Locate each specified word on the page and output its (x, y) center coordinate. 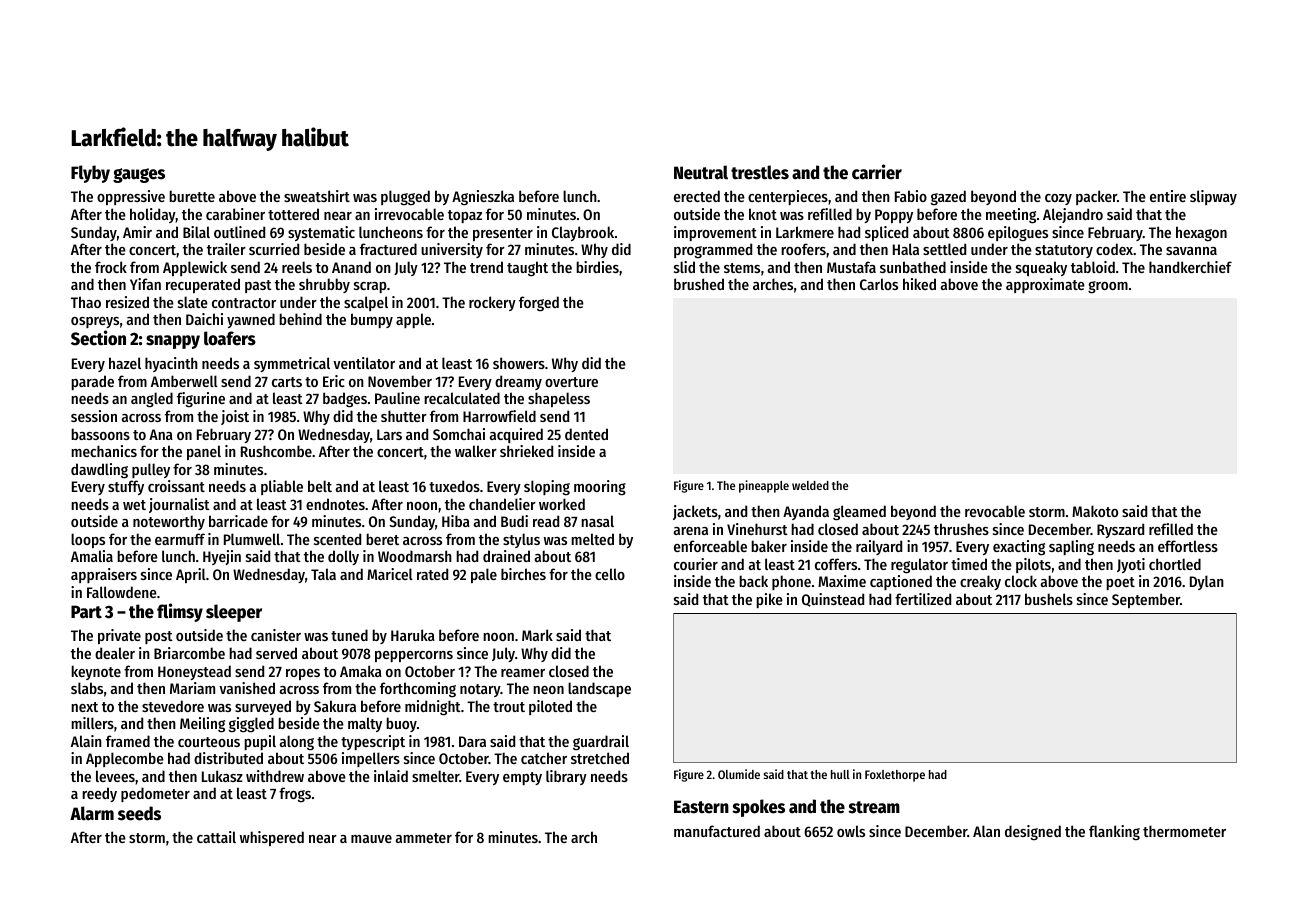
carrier (877, 172)
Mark (537, 635)
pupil (260, 742)
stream (874, 807)
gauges (139, 175)
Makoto (1095, 511)
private (119, 636)
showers (519, 363)
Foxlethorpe (895, 776)
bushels (1049, 599)
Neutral (701, 172)
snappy (173, 342)
